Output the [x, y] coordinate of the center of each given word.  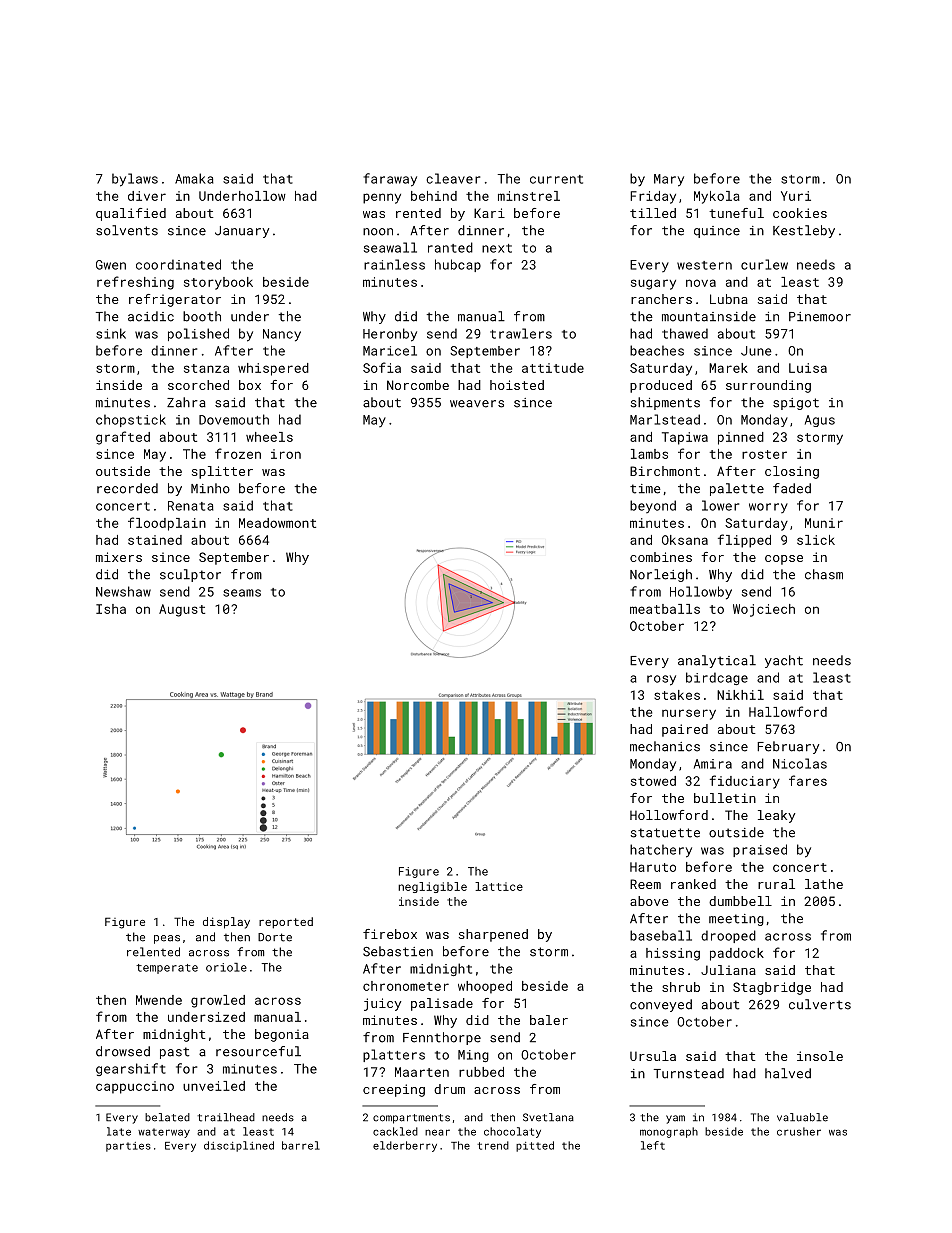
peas [167, 939]
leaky [776, 816]
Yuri [796, 196]
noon [378, 232]
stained [155, 540]
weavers [477, 404]
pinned [741, 438]
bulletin [725, 798]
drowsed [123, 1051]
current [556, 179]
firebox [390, 934]
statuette [665, 833]
